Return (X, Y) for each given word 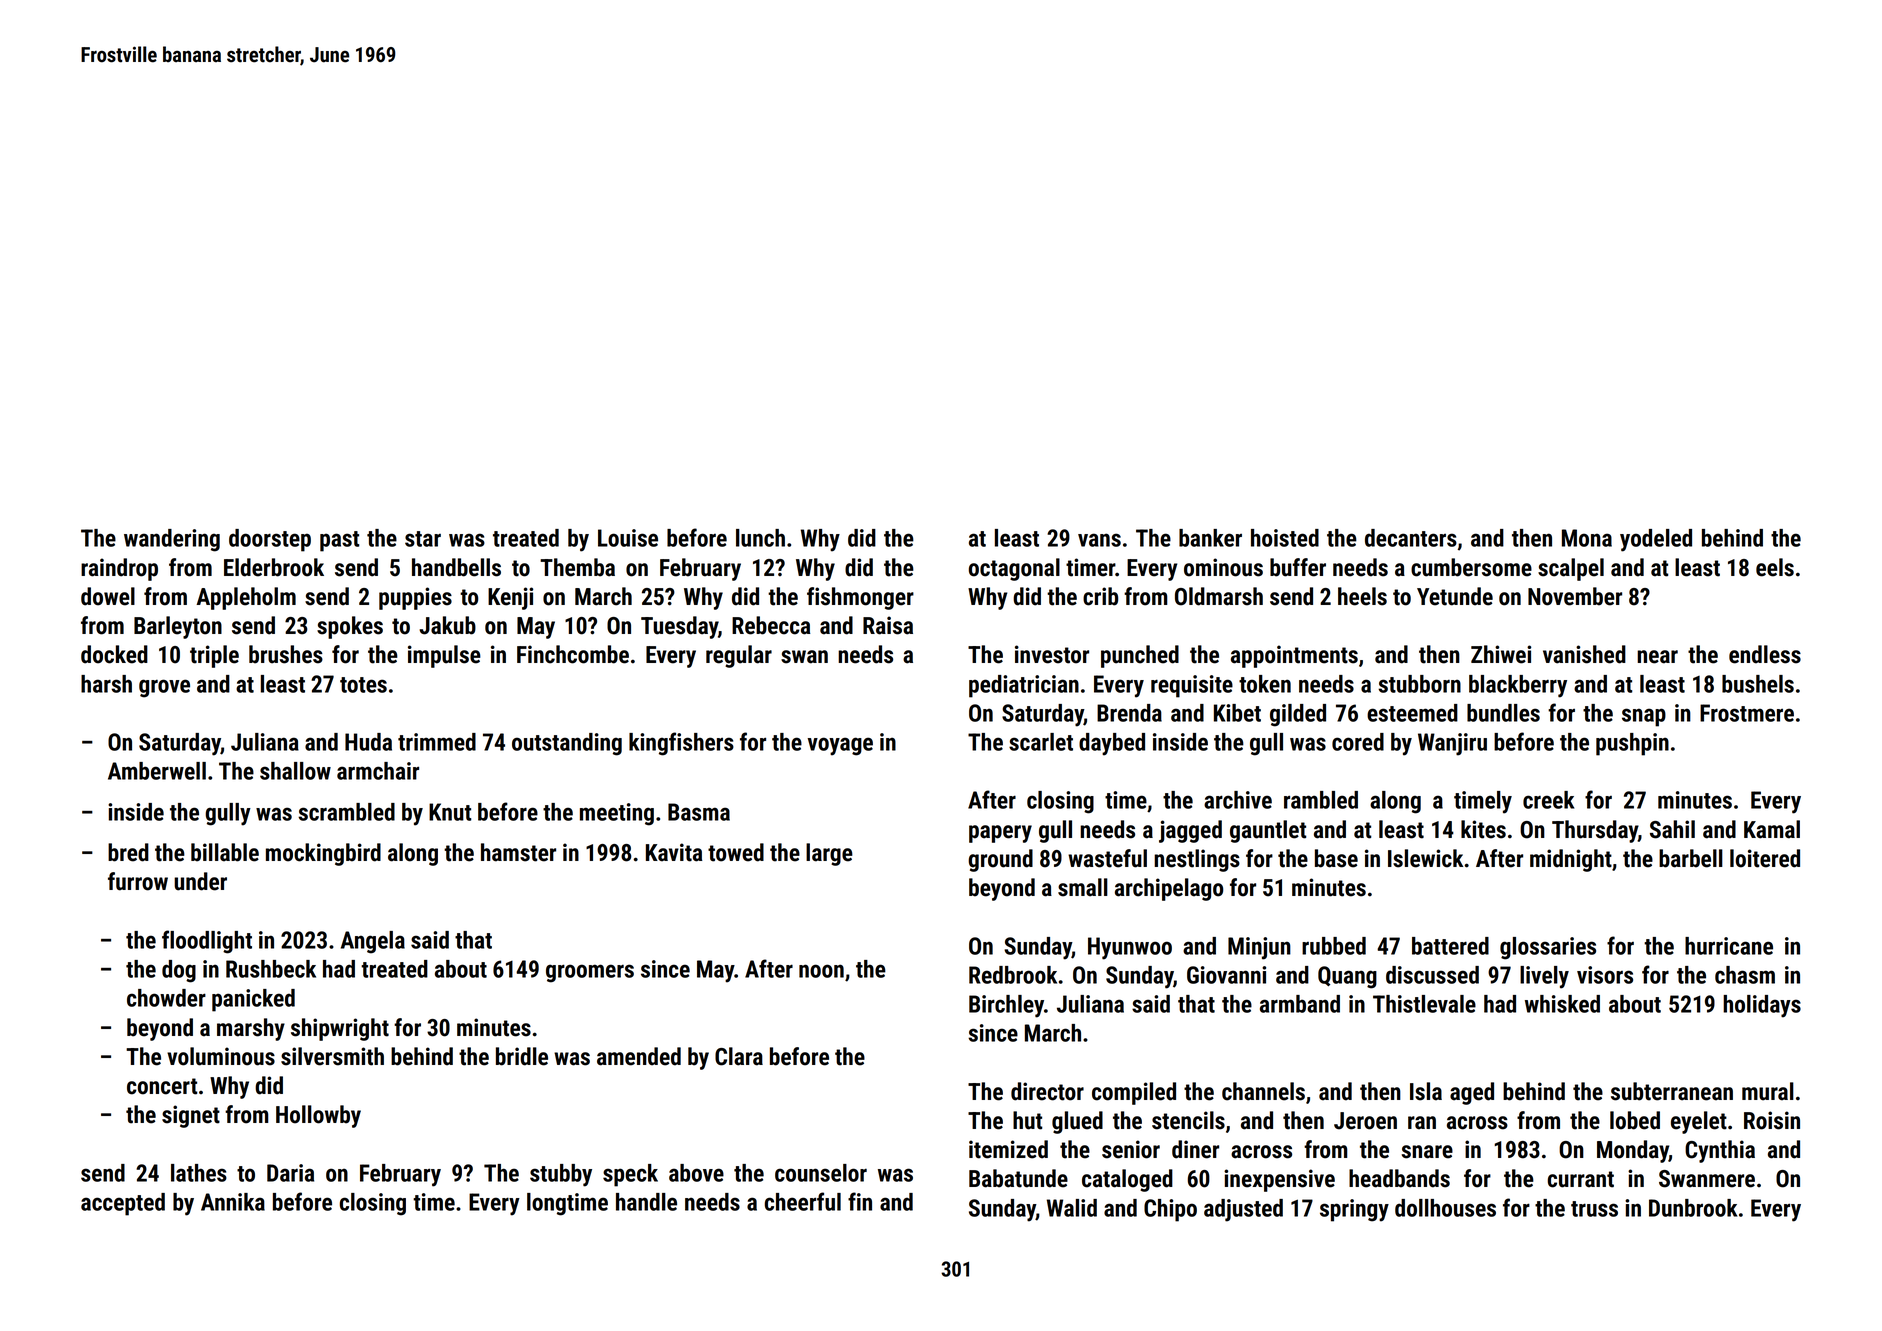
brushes (286, 654)
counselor (821, 1173)
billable (225, 852)
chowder (166, 998)
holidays (1762, 1006)
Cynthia (1720, 1151)
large (829, 854)
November (1575, 596)
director (1047, 1091)
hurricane (1729, 946)
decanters (1411, 538)
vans (1099, 540)
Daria (290, 1173)
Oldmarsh (1219, 596)
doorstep (270, 540)
